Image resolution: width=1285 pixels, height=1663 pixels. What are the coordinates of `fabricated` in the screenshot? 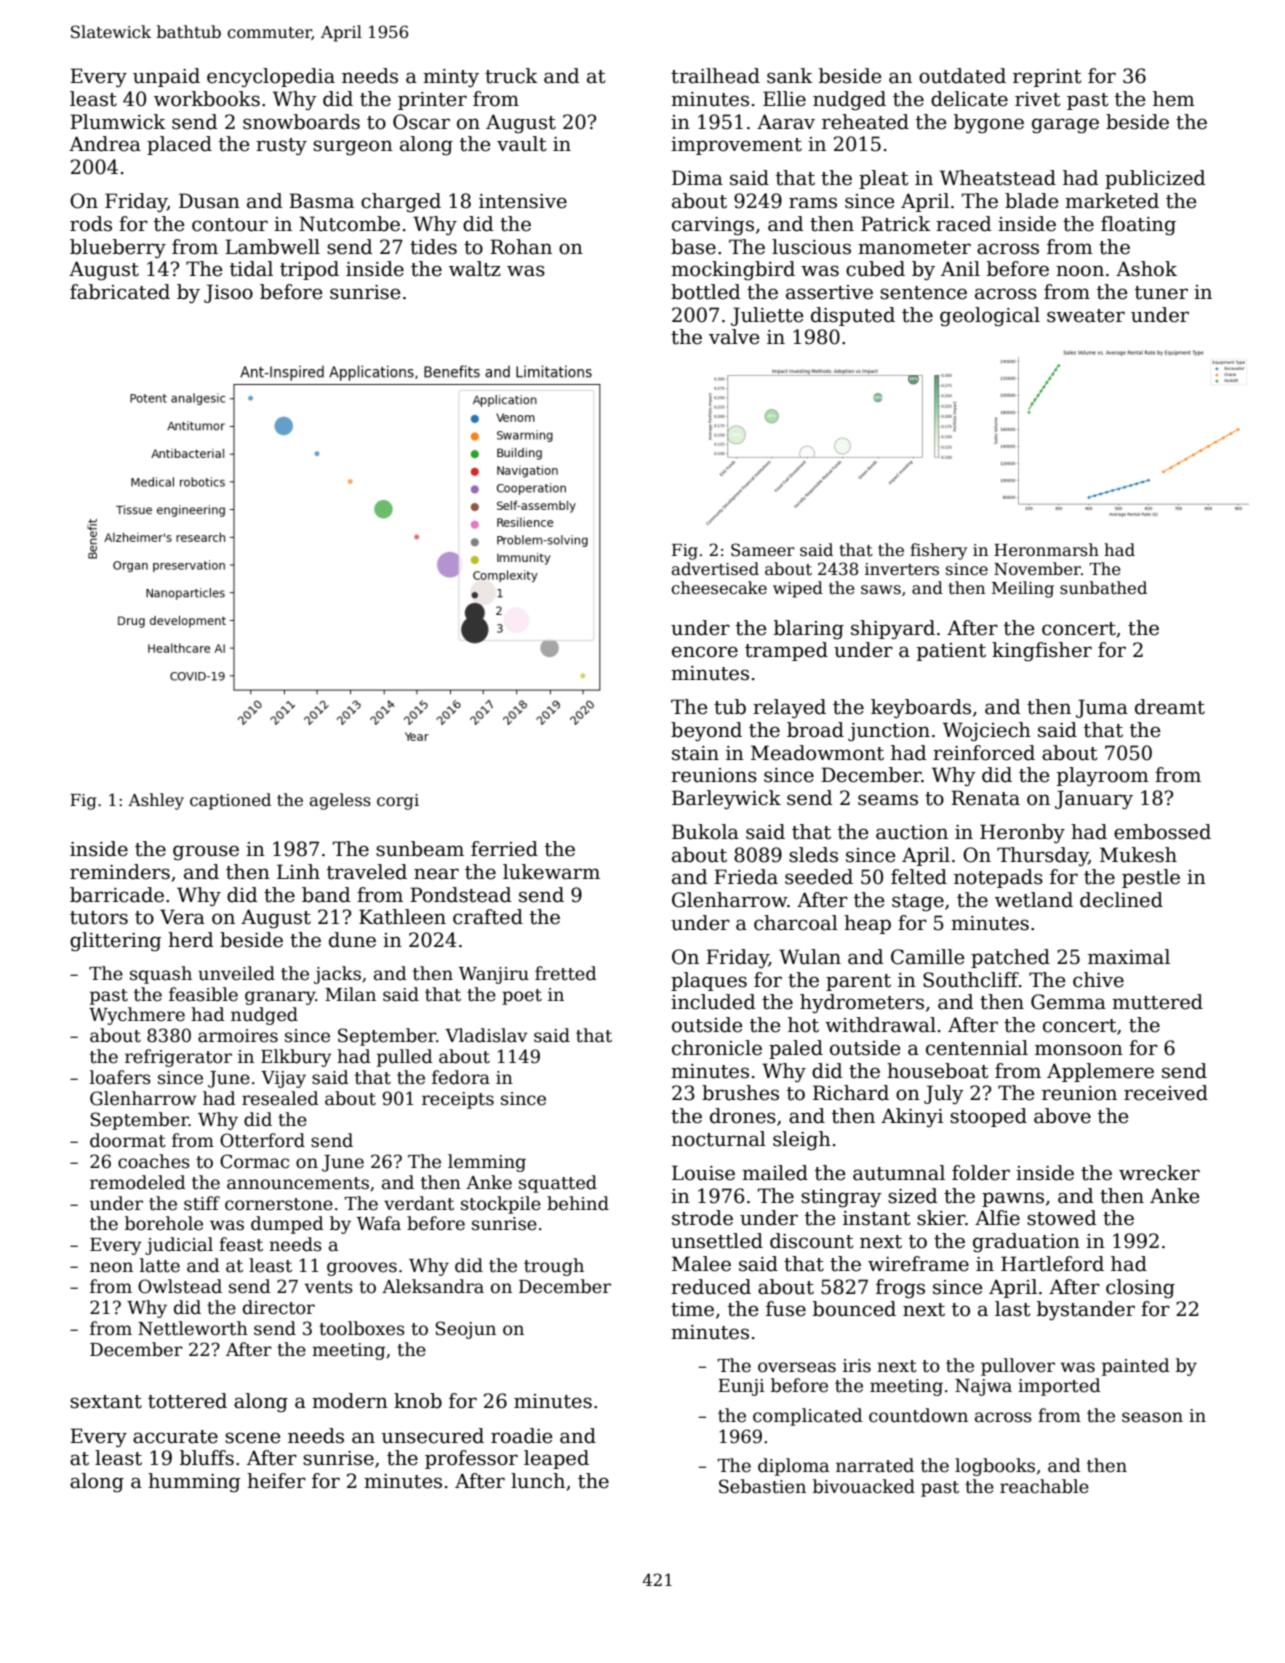 It's located at (120, 292).
